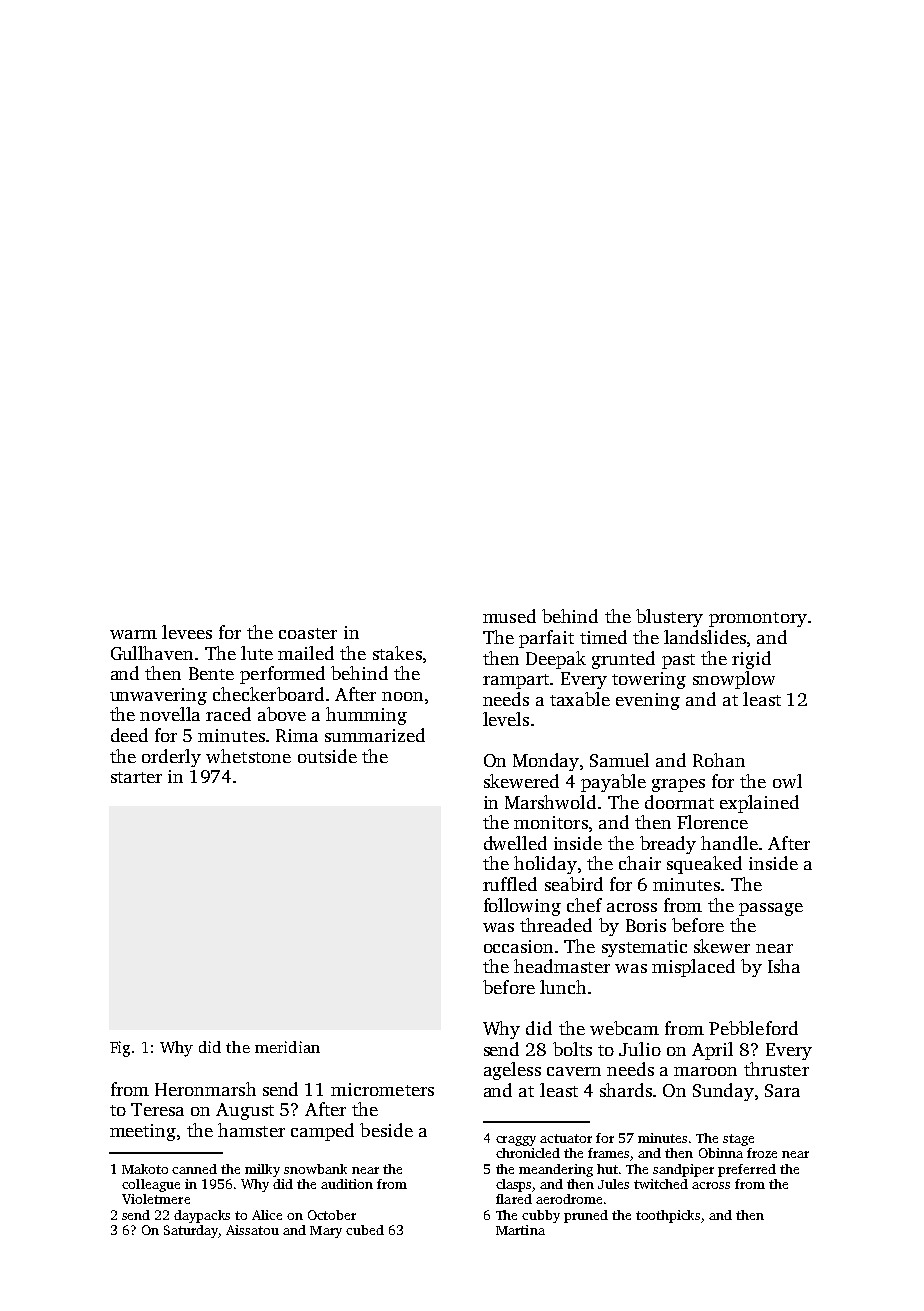 The height and width of the page is (1311, 924). Describe the element at coordinates (257, 653) in the page. I see `lute` at that location.
